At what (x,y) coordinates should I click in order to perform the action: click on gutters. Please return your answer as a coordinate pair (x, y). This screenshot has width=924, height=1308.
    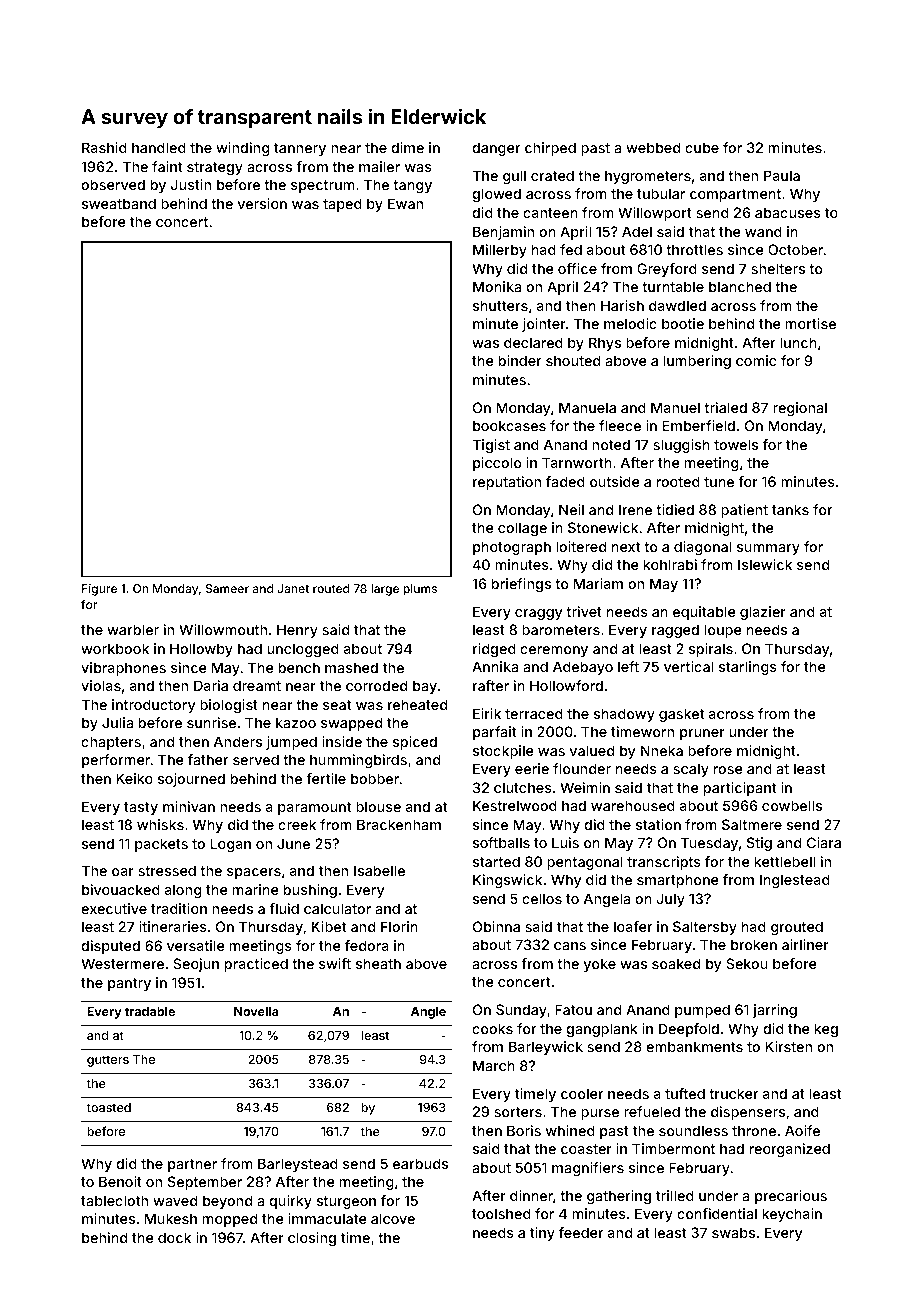
    Looking at the image, I should click on (108, 1061).
